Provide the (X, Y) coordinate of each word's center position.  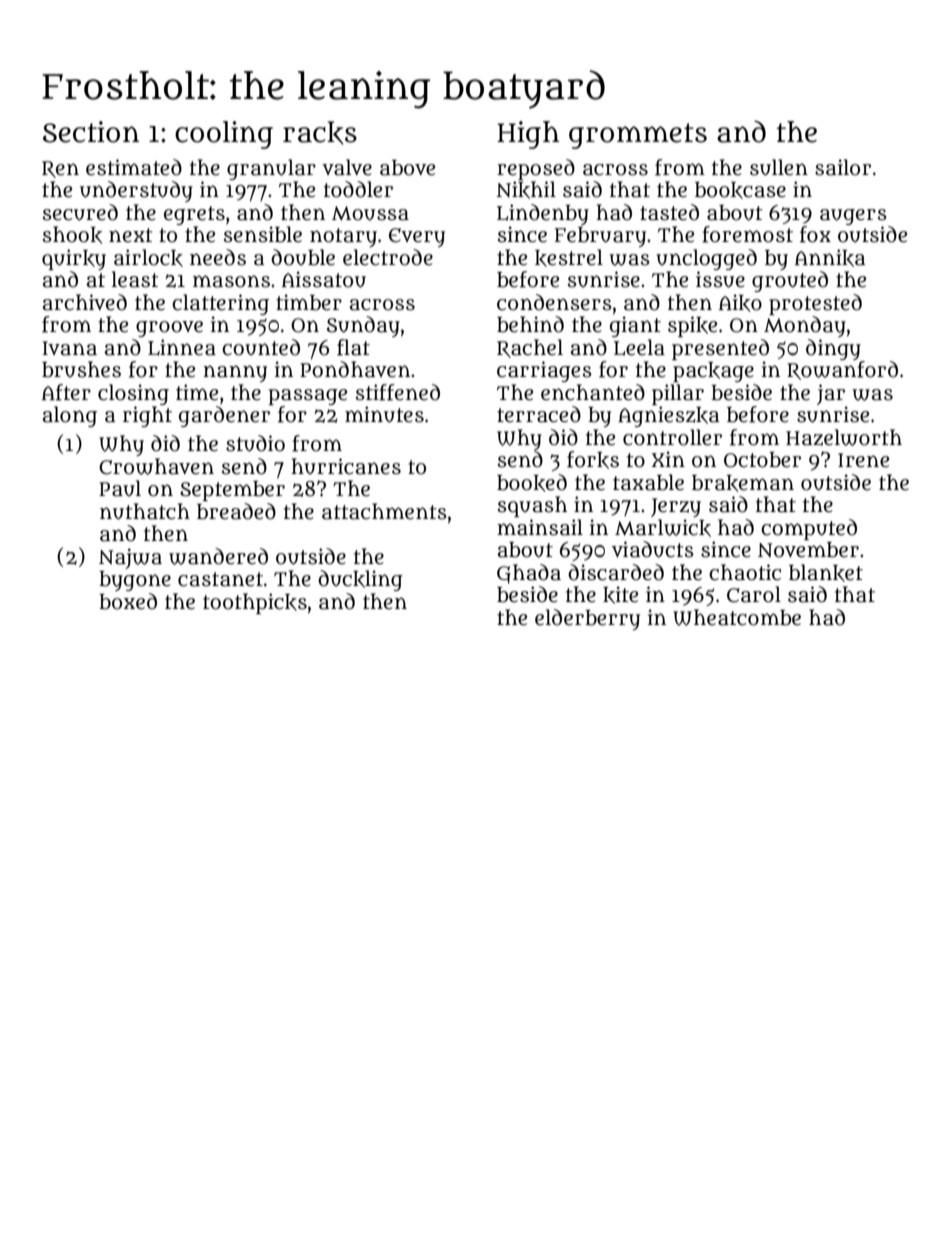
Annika (830, 258)
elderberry (587, 619)
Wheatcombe (737, 617)
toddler (358, 189)
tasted (669, 212)
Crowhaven (156, 466)
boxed (128, 601)
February (600, 237)
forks (593, 460)
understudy (136, 191)
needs (218, 257)
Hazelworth (844, 437)
